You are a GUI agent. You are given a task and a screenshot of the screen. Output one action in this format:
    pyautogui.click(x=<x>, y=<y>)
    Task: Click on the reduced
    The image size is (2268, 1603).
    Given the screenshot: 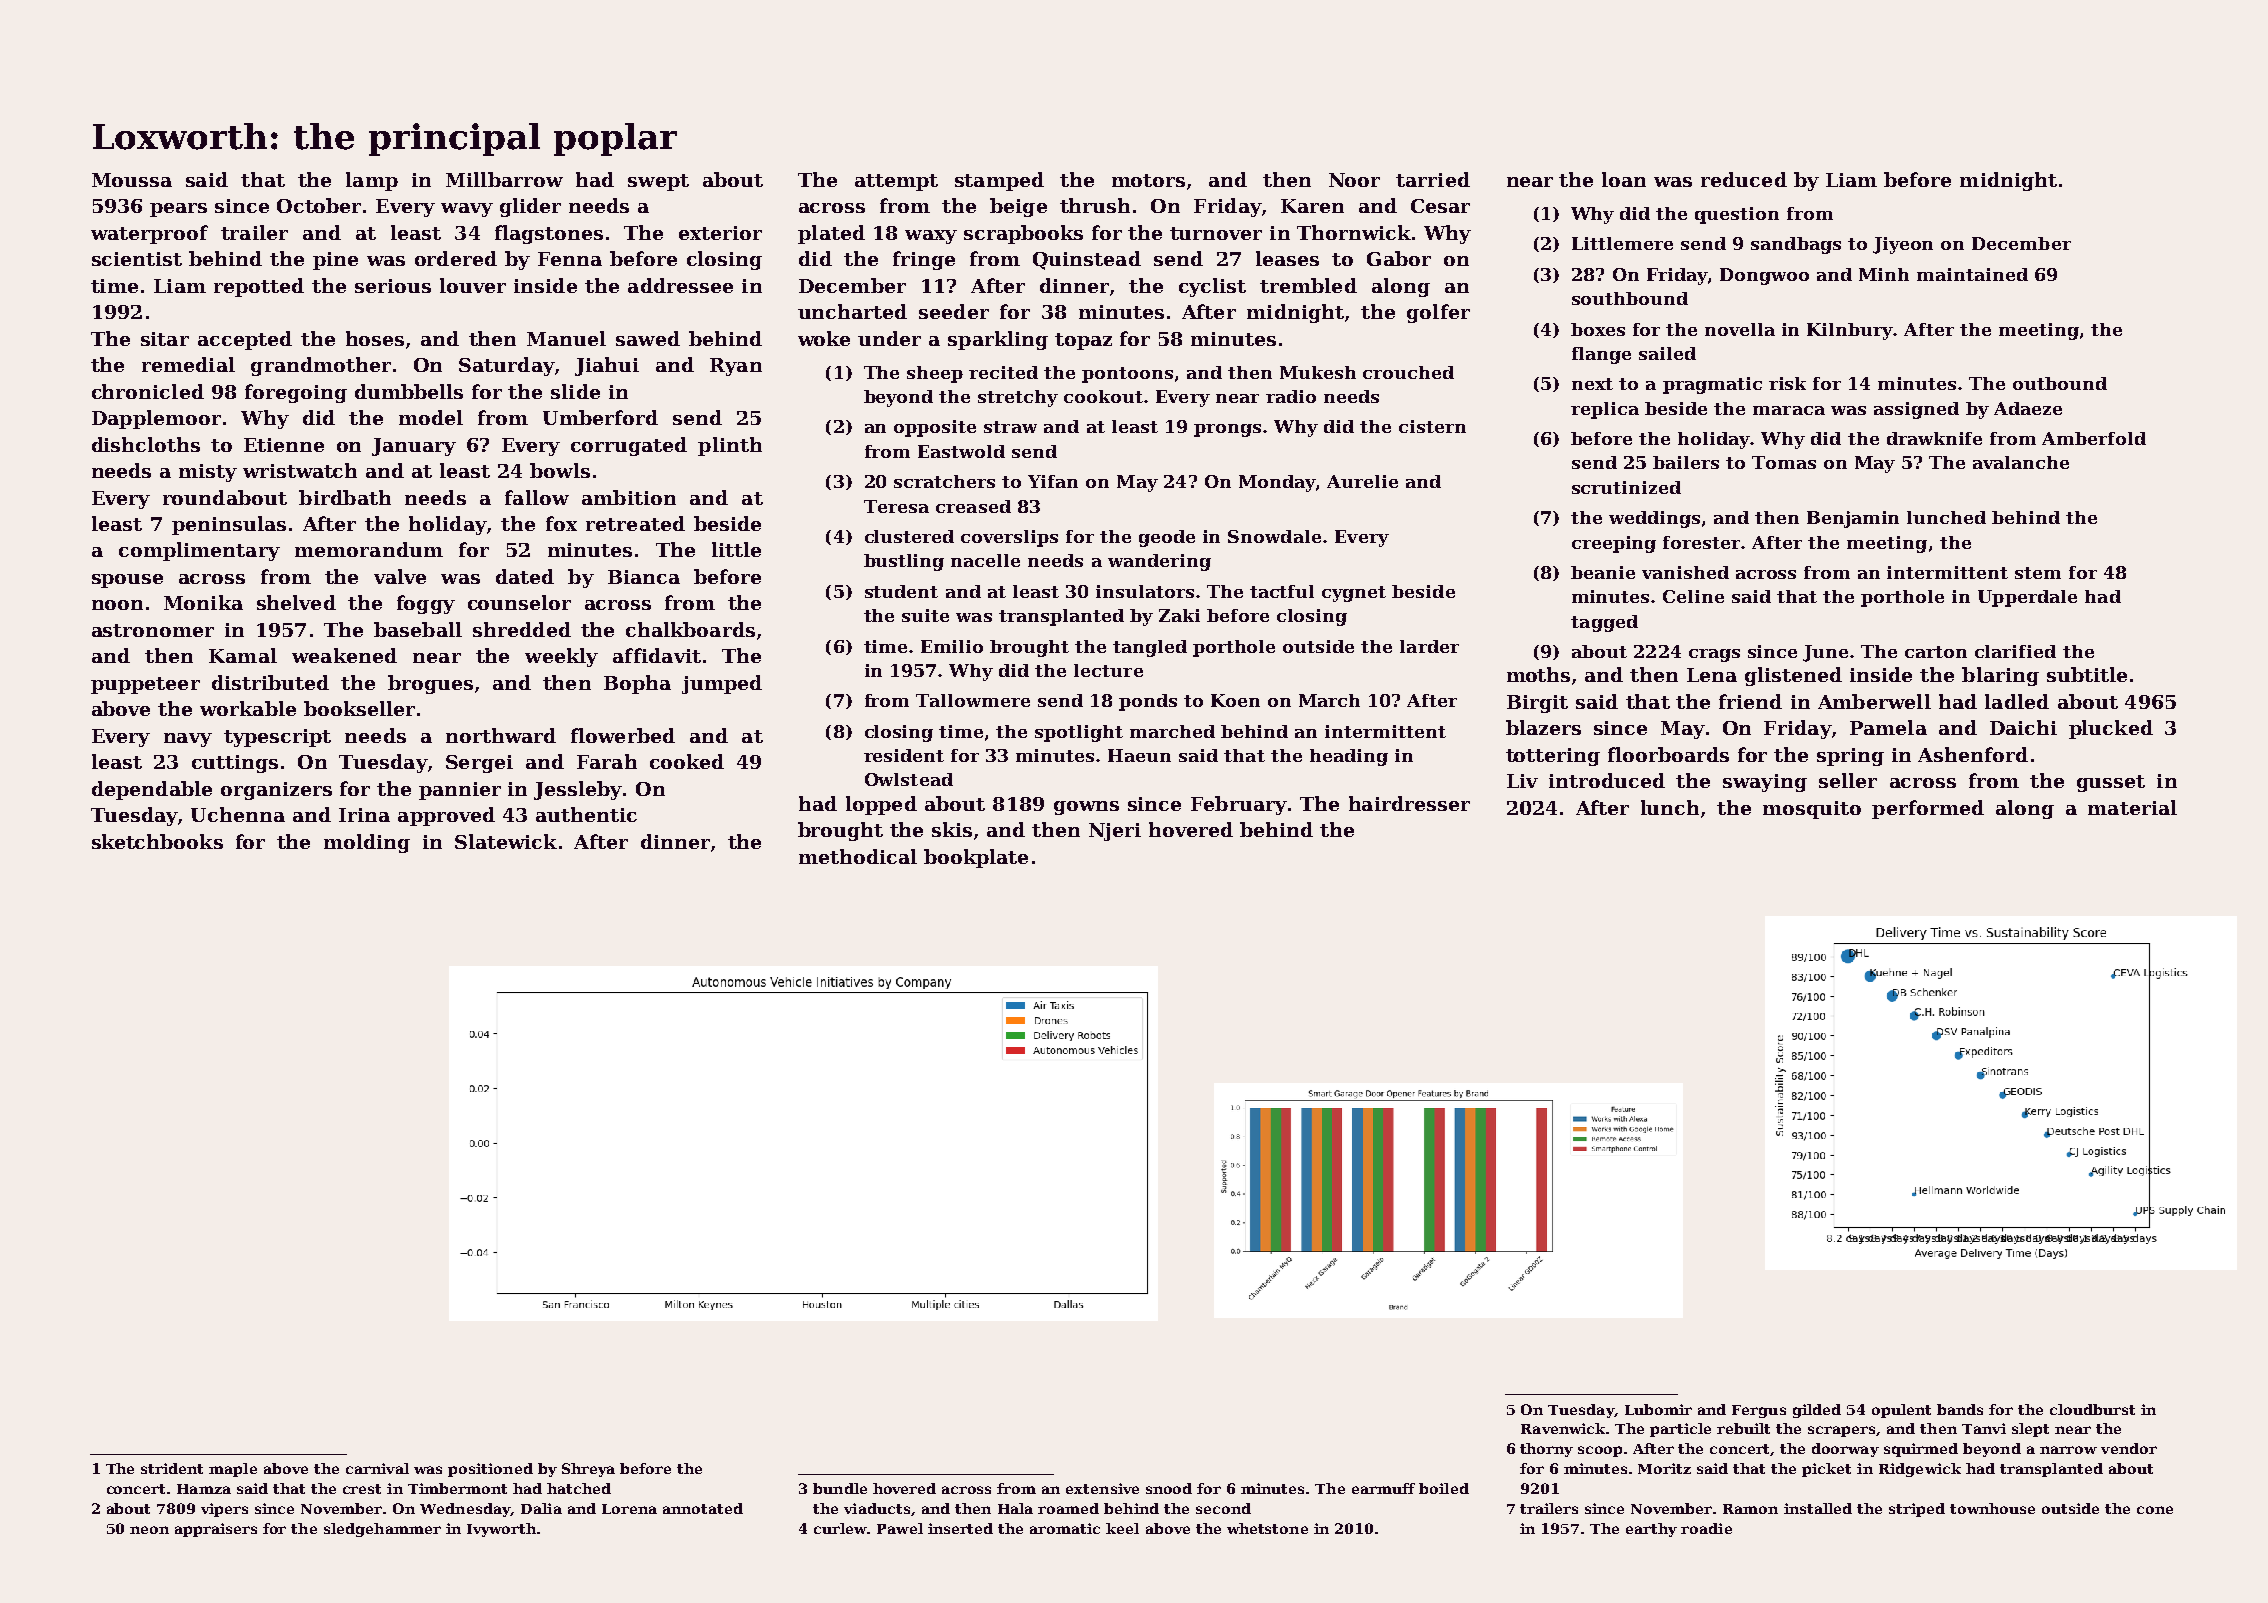 What is the action you would take?
    pyautogui.click(x=1744, y=179)
